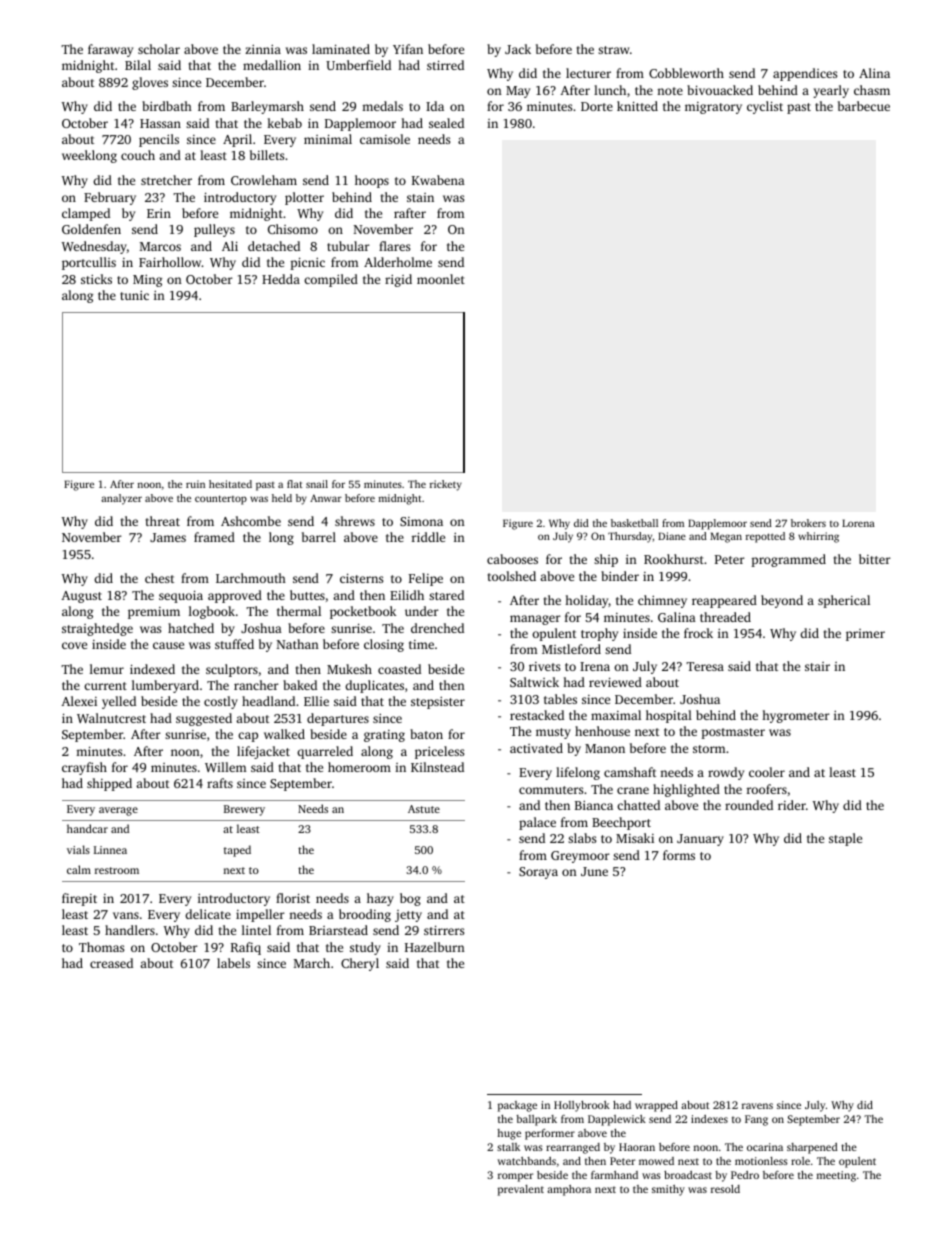 The height and width of the image is (1233, 952). What do you see at coordinates (424, 809) in the image?
I see `Astute` at bounding box center [424, 809].
